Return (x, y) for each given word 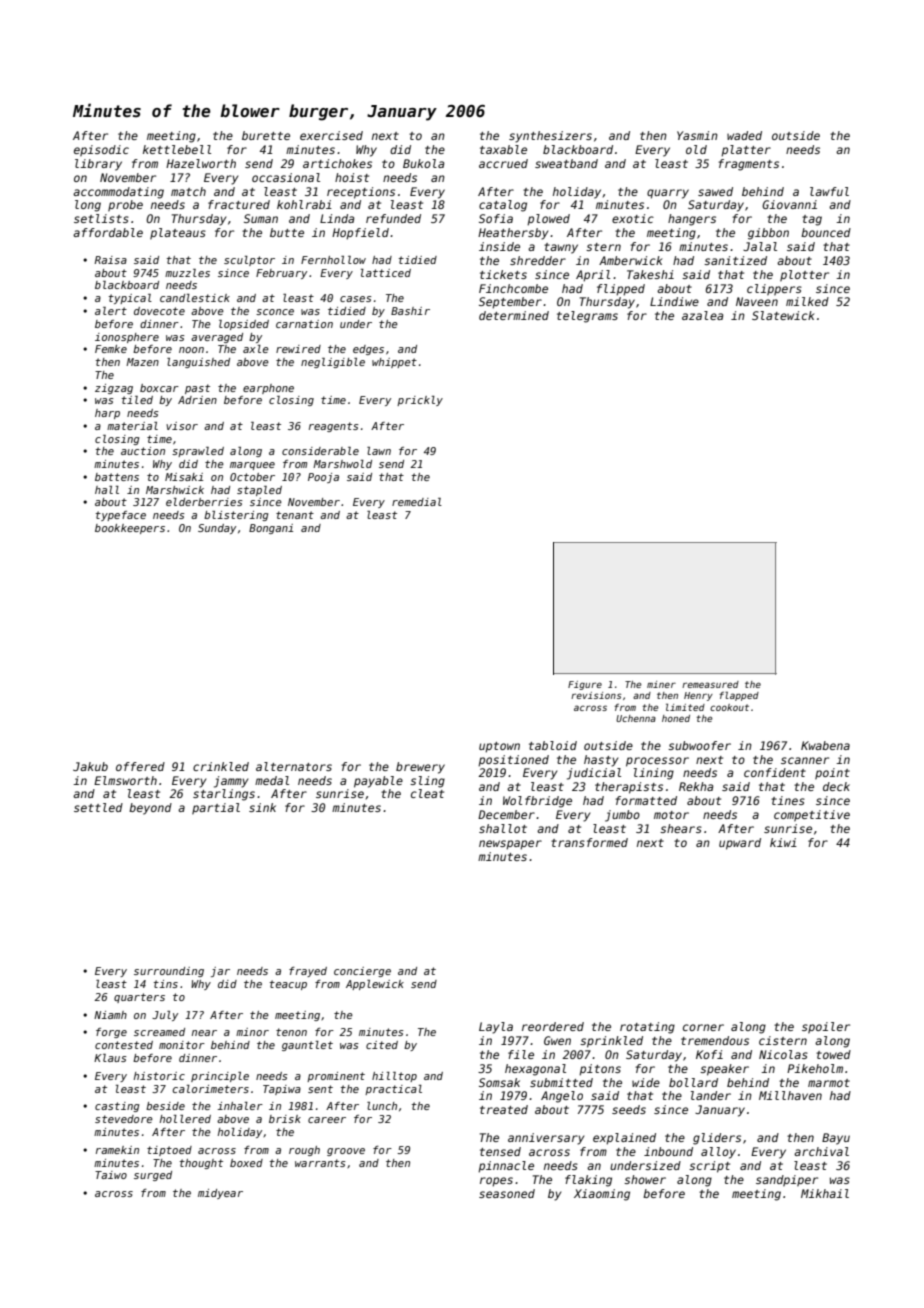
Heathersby (513, 234)
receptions (361, 193)
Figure (585, 685)
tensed (500, 1151)
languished (198, 363)
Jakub (90, 766)
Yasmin (697, 135)
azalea (702, 315)
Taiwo (111, 1175)
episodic (101, 151)
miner (661, 684)
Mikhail (825, 1193)
